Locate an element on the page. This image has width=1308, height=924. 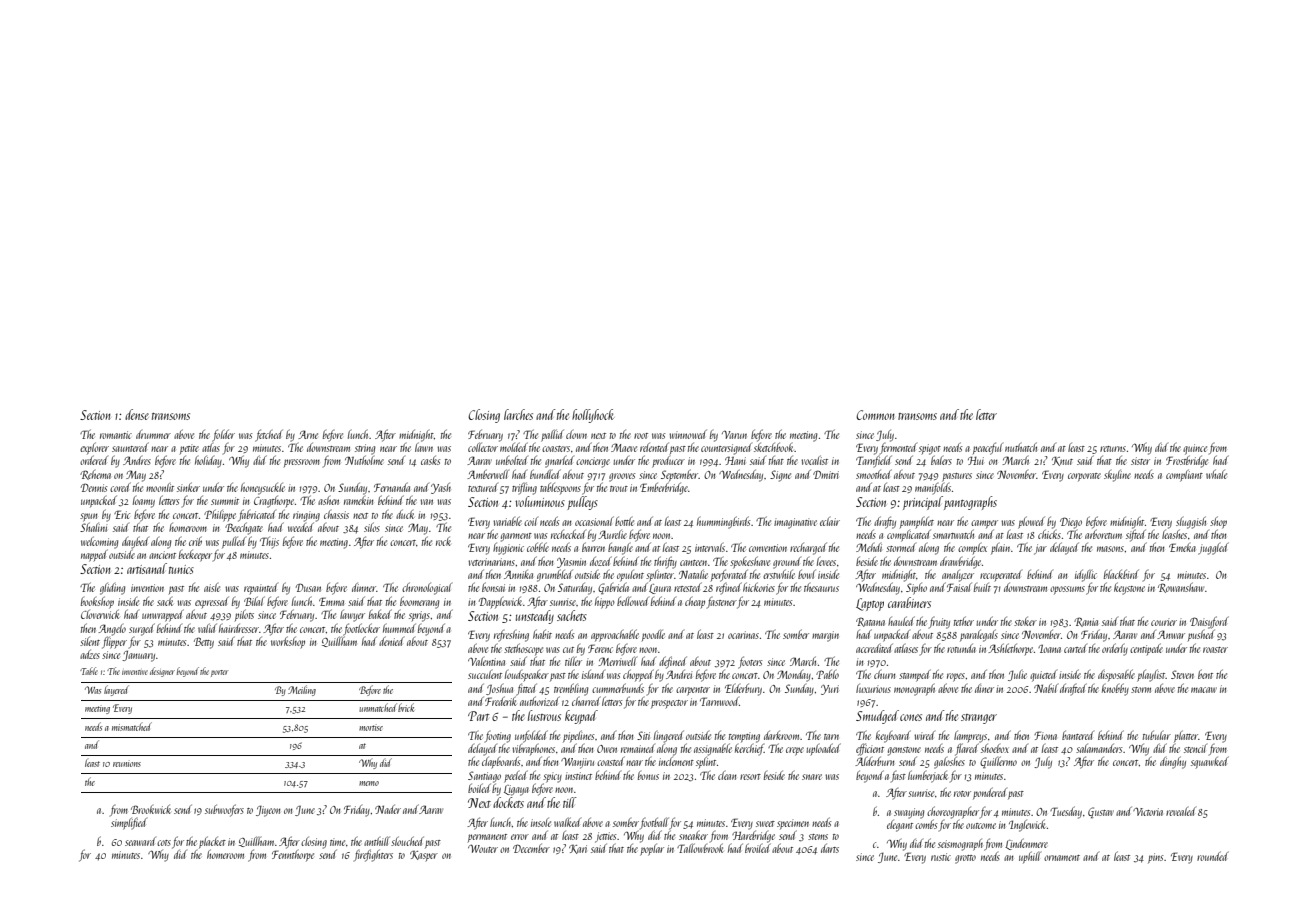
peaceful is located at coordinates (988, 448).
